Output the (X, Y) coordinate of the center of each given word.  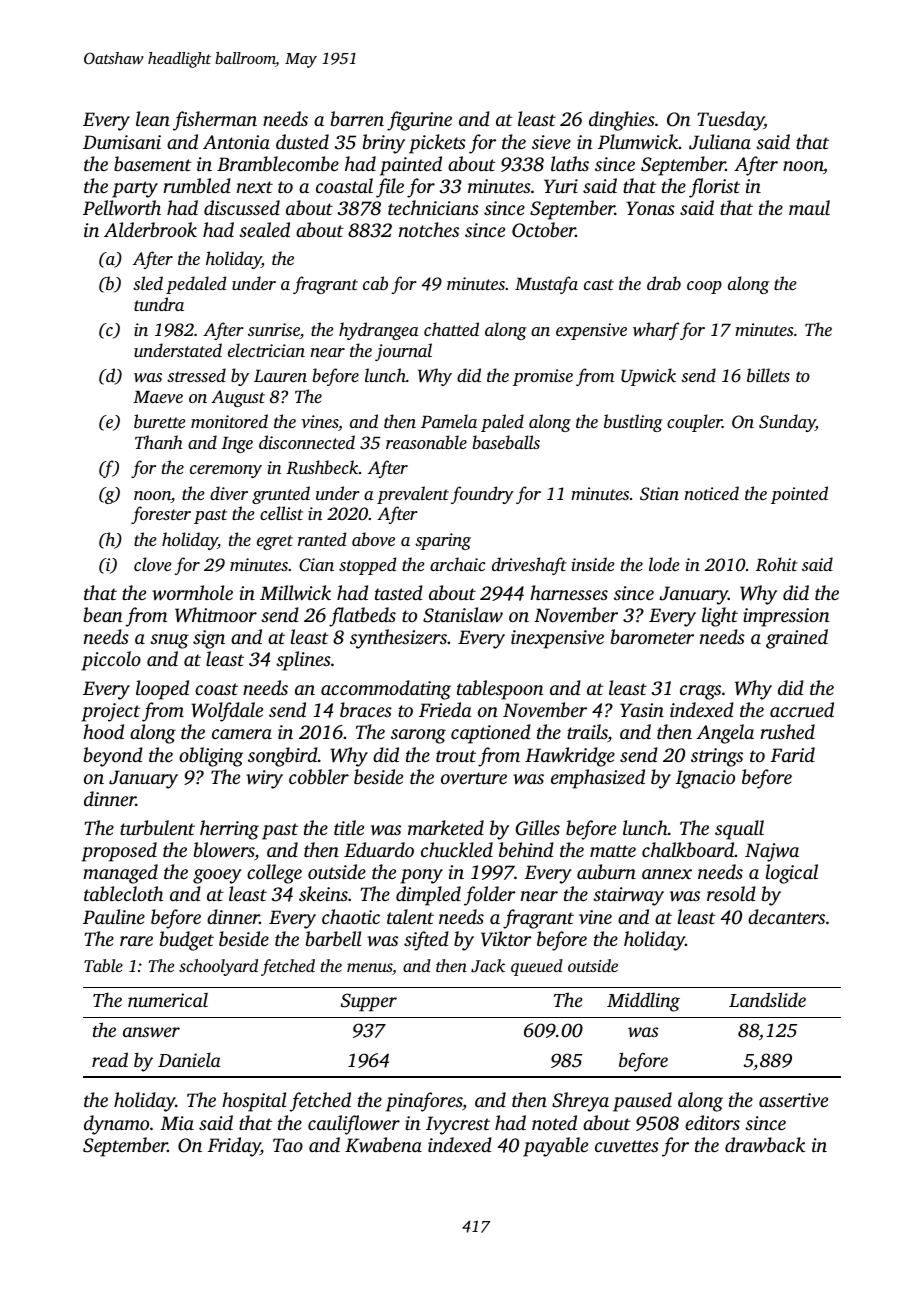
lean (153, 118)
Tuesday (730, 121)
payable (555, 1147)
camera (242, 734)
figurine (419, 121)
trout (456, 756)
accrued (802, 709)
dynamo (116, 1125)
